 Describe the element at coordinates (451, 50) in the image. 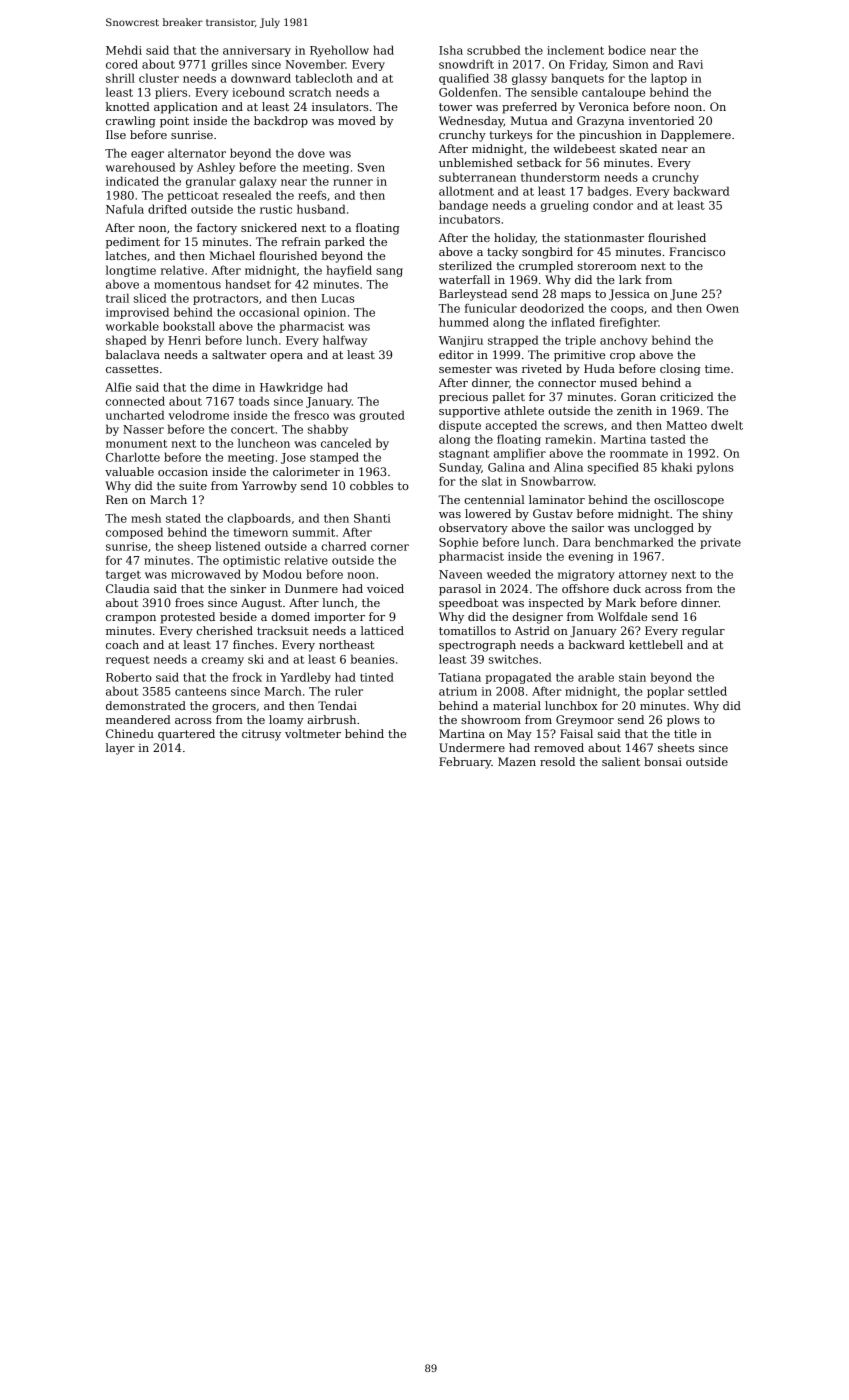

I see `Isha` at that location.
